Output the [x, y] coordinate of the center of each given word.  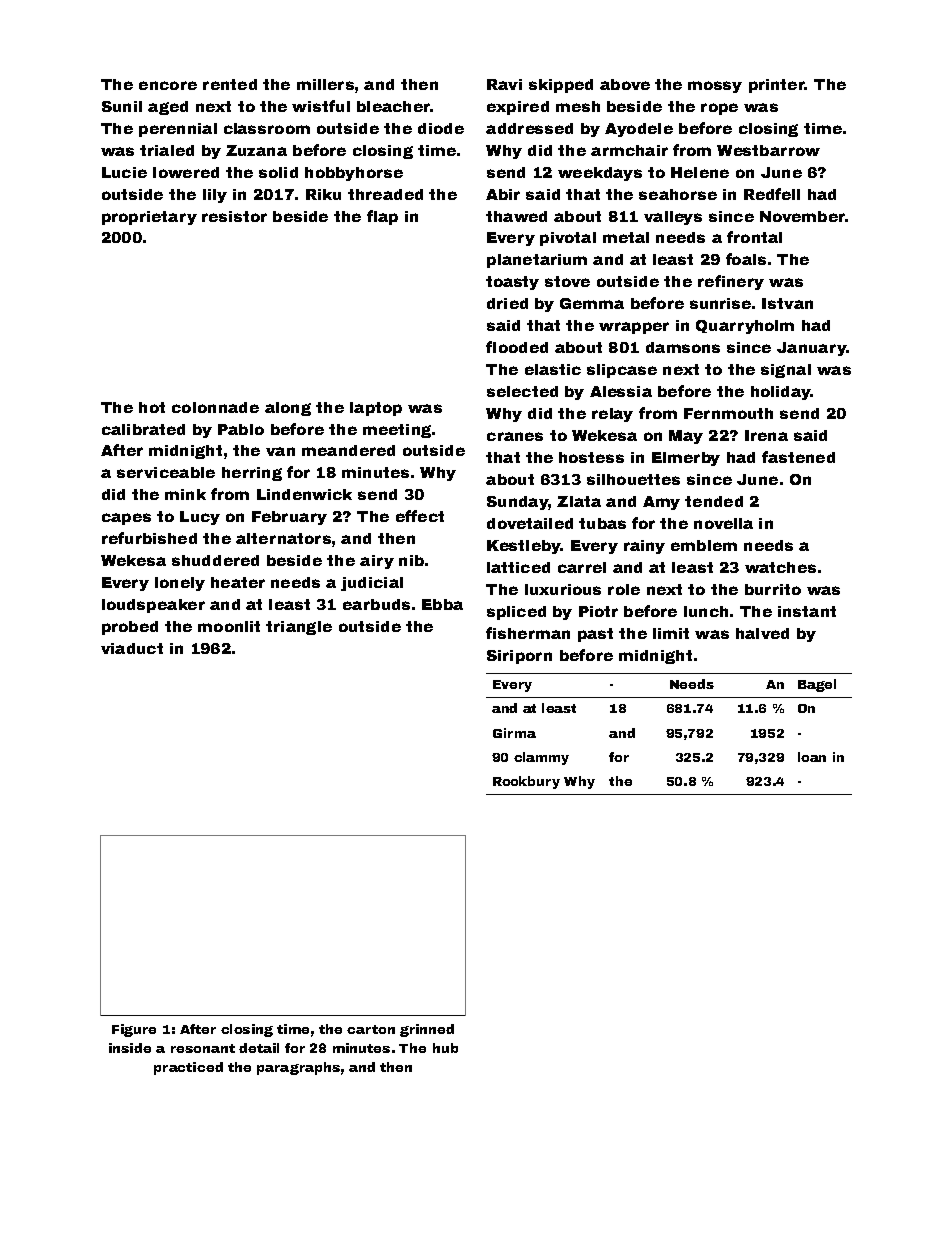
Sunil [122, 106]
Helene [700, 172]
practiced [188, 1068]
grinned [427, 1030]
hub [445, 1048]
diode [441, 128]
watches [780, 567]
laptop [376, 409]
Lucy [200, 518]
